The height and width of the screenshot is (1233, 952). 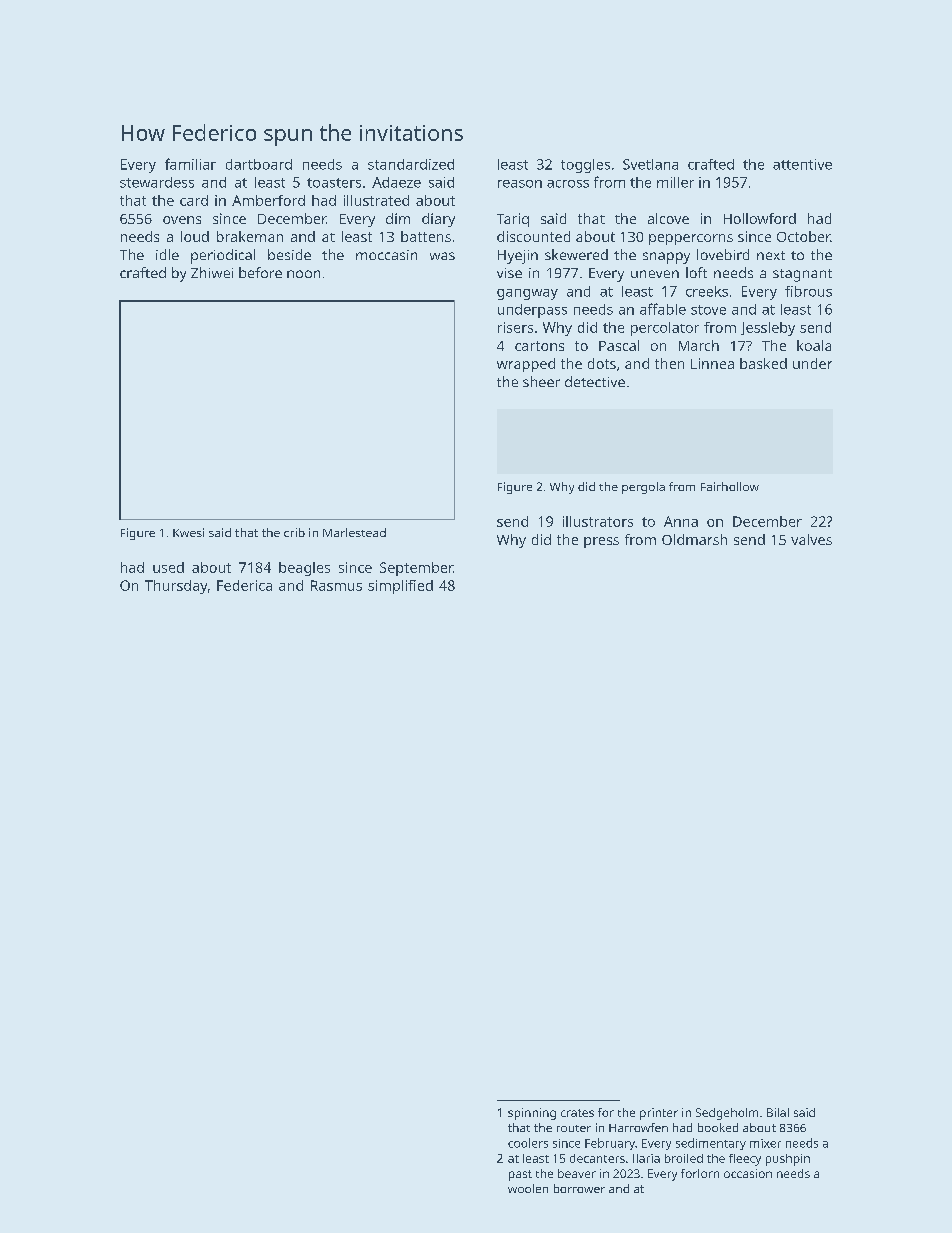 I want to click on woolen, so click(x=528, y=1188).
